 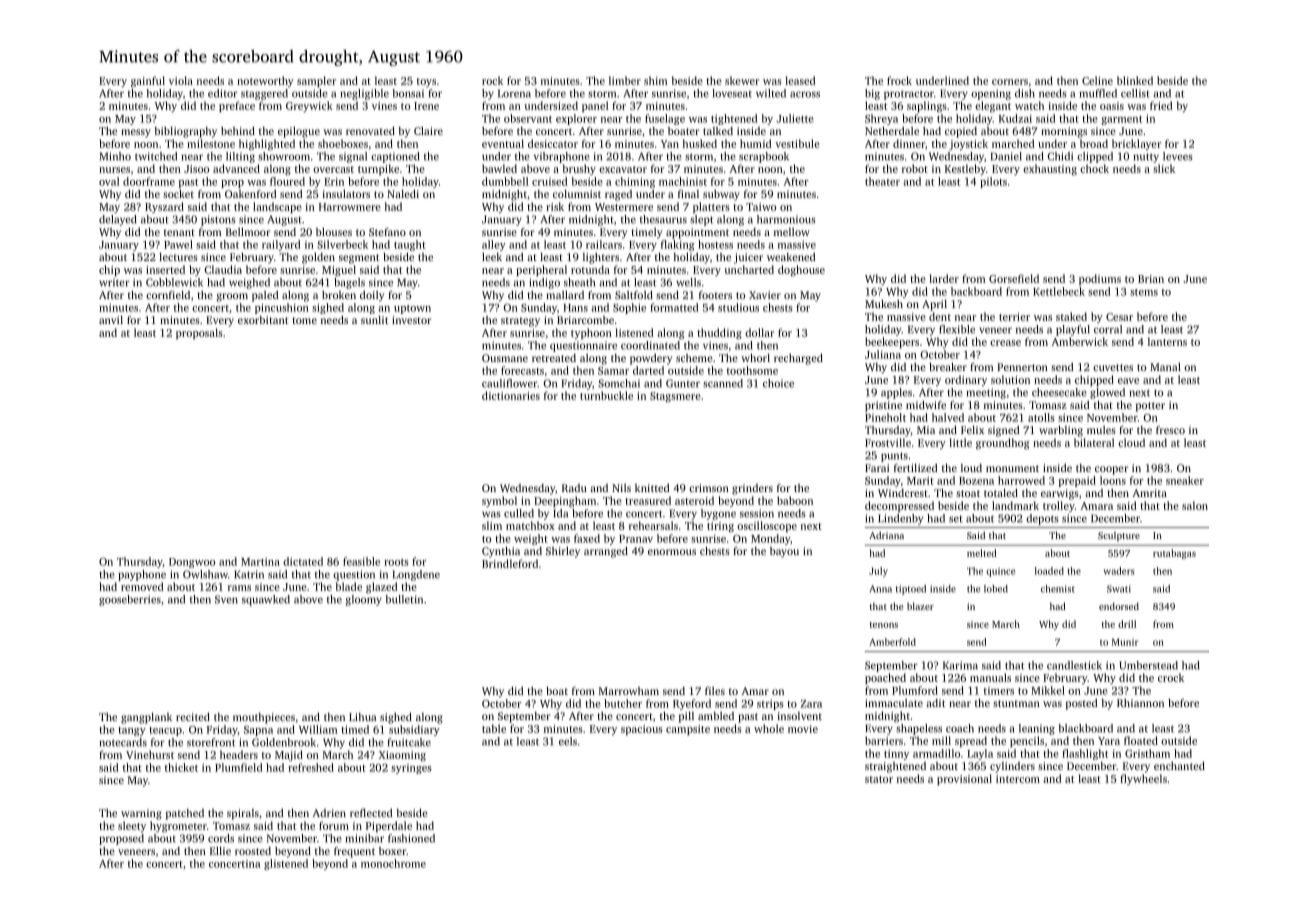 I want to click on humid, so click(x=756, y=143).
